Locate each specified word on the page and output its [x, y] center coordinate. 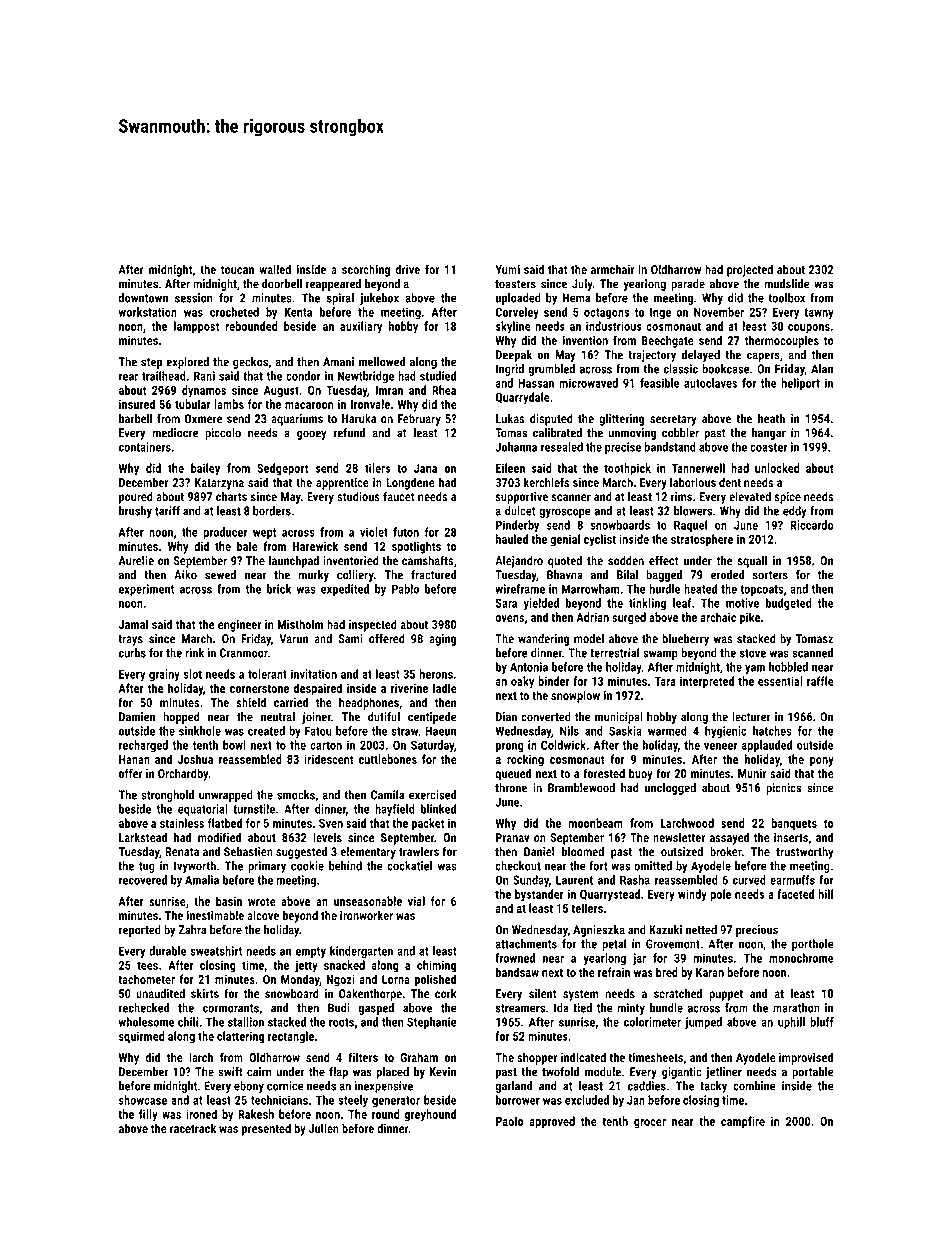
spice [787, 498]
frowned [515, 958]
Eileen [510, 468]
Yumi [507, 269]
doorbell [282, 284]
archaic [718, 617]
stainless [182, 823]
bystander [539, 895]
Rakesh [256, 1114]
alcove [263, 915]
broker [726, 851]
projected [750, 270]
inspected [373, 625]
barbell [135, 418]
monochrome [801, 958]
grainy [164, 675]
